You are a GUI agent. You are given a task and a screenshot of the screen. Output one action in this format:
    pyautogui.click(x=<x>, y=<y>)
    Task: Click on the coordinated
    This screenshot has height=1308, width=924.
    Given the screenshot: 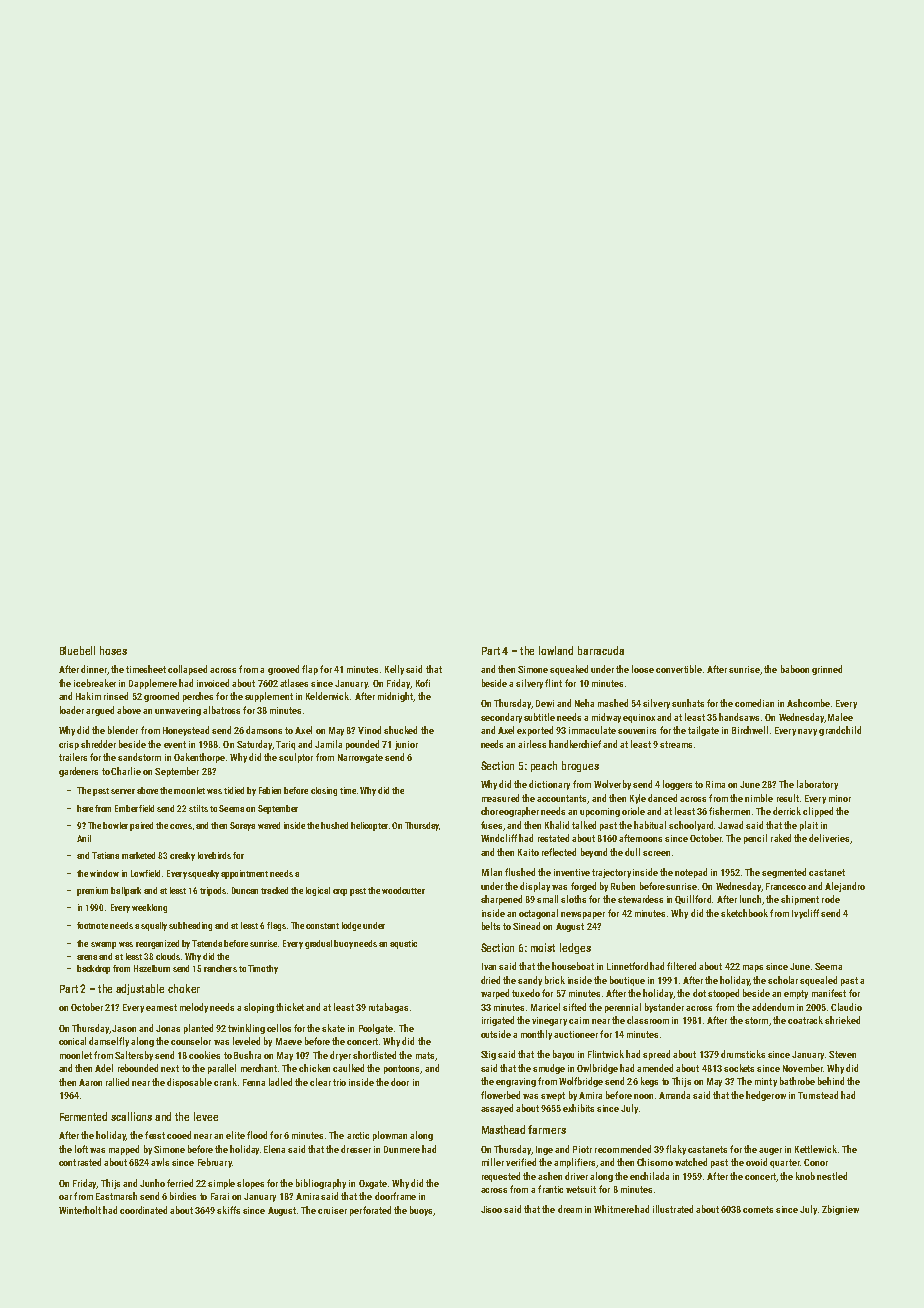 What is the action you would take?
    pyautogui.click(x=143, y=1210)
